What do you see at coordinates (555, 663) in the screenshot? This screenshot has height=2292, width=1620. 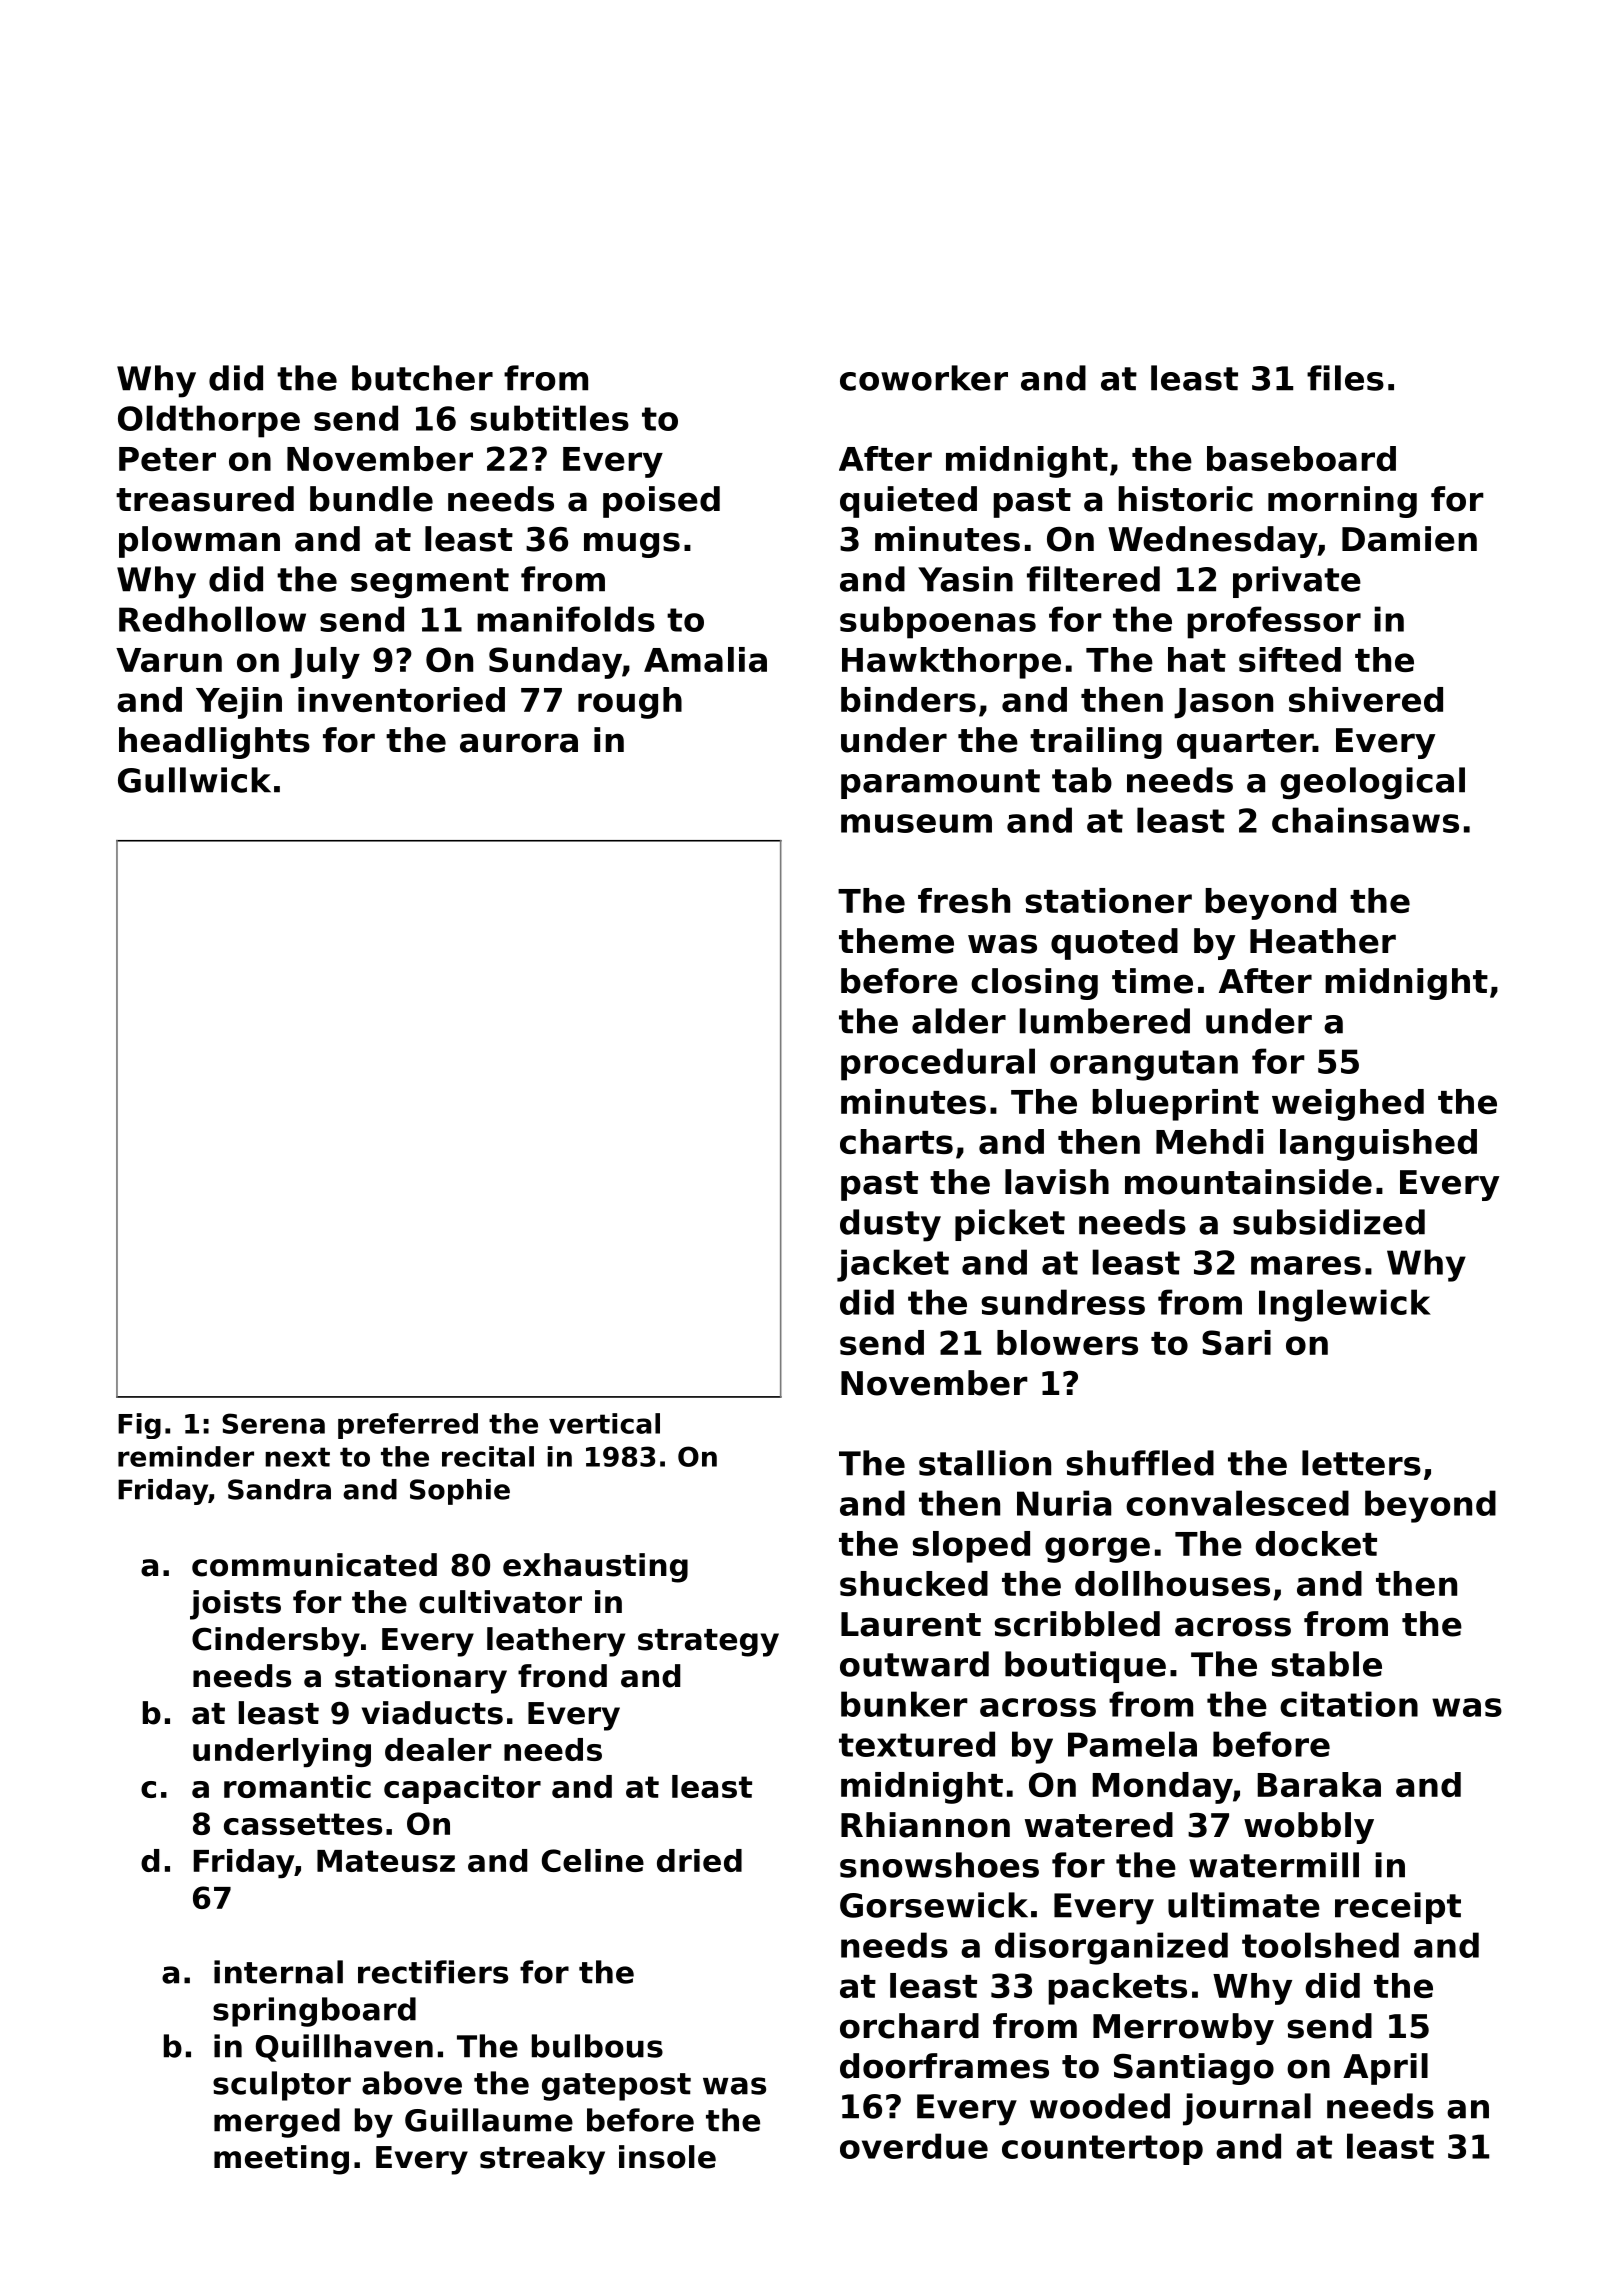 I see `Sunday` at bounding box center [555, 663].
